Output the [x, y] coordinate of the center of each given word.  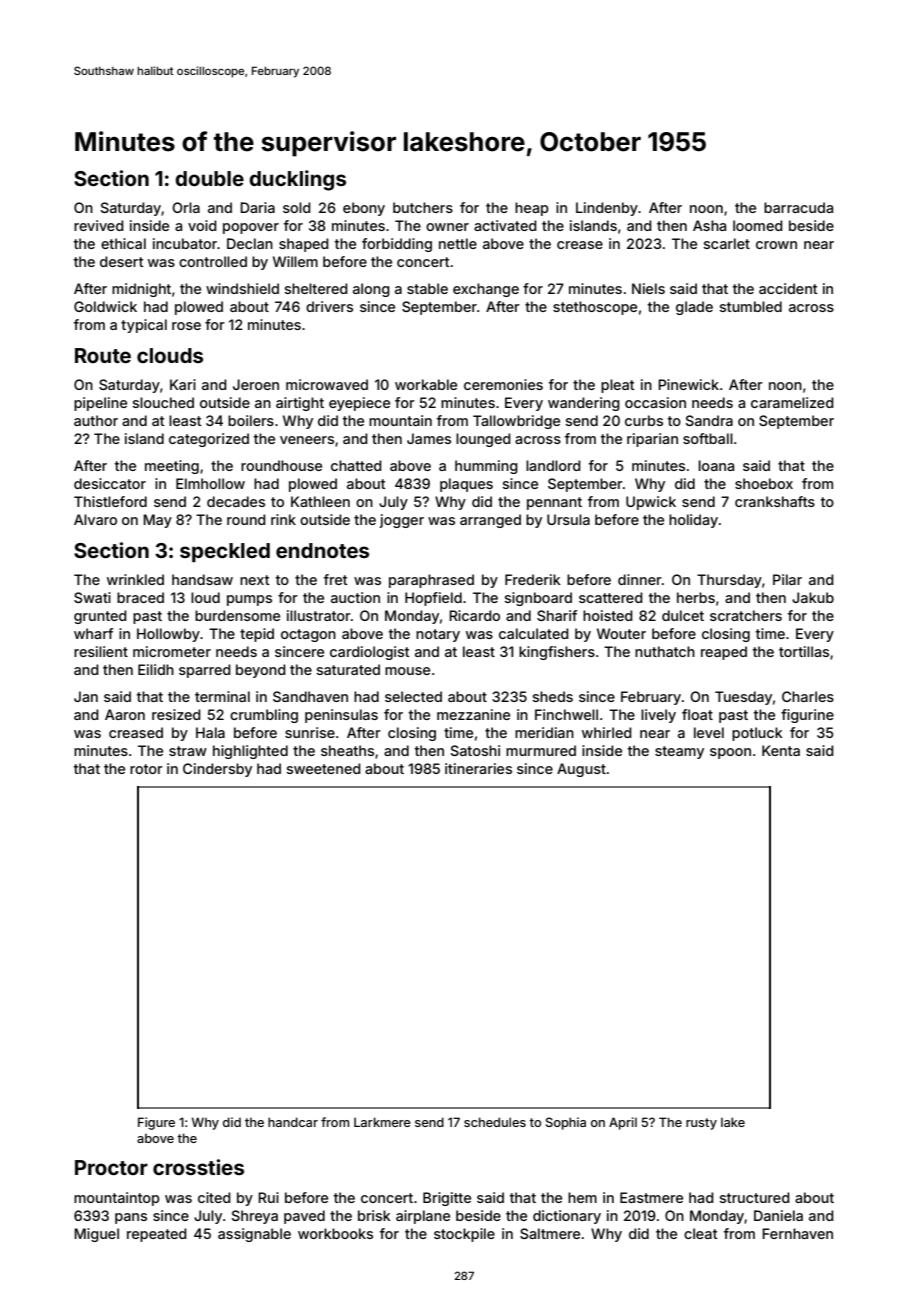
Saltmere [550, 1233]
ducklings [297, 180]
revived [99, 225]
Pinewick [688, 384]
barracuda [798, 207]
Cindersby [217, 770]
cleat [701, 1233]
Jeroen [256, 384]
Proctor [111, 1167]
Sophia [566, 1123]
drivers [329, 306]
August [581, 770]
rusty [701, 1124]
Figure [156, 1123]
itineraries [478, 768]
